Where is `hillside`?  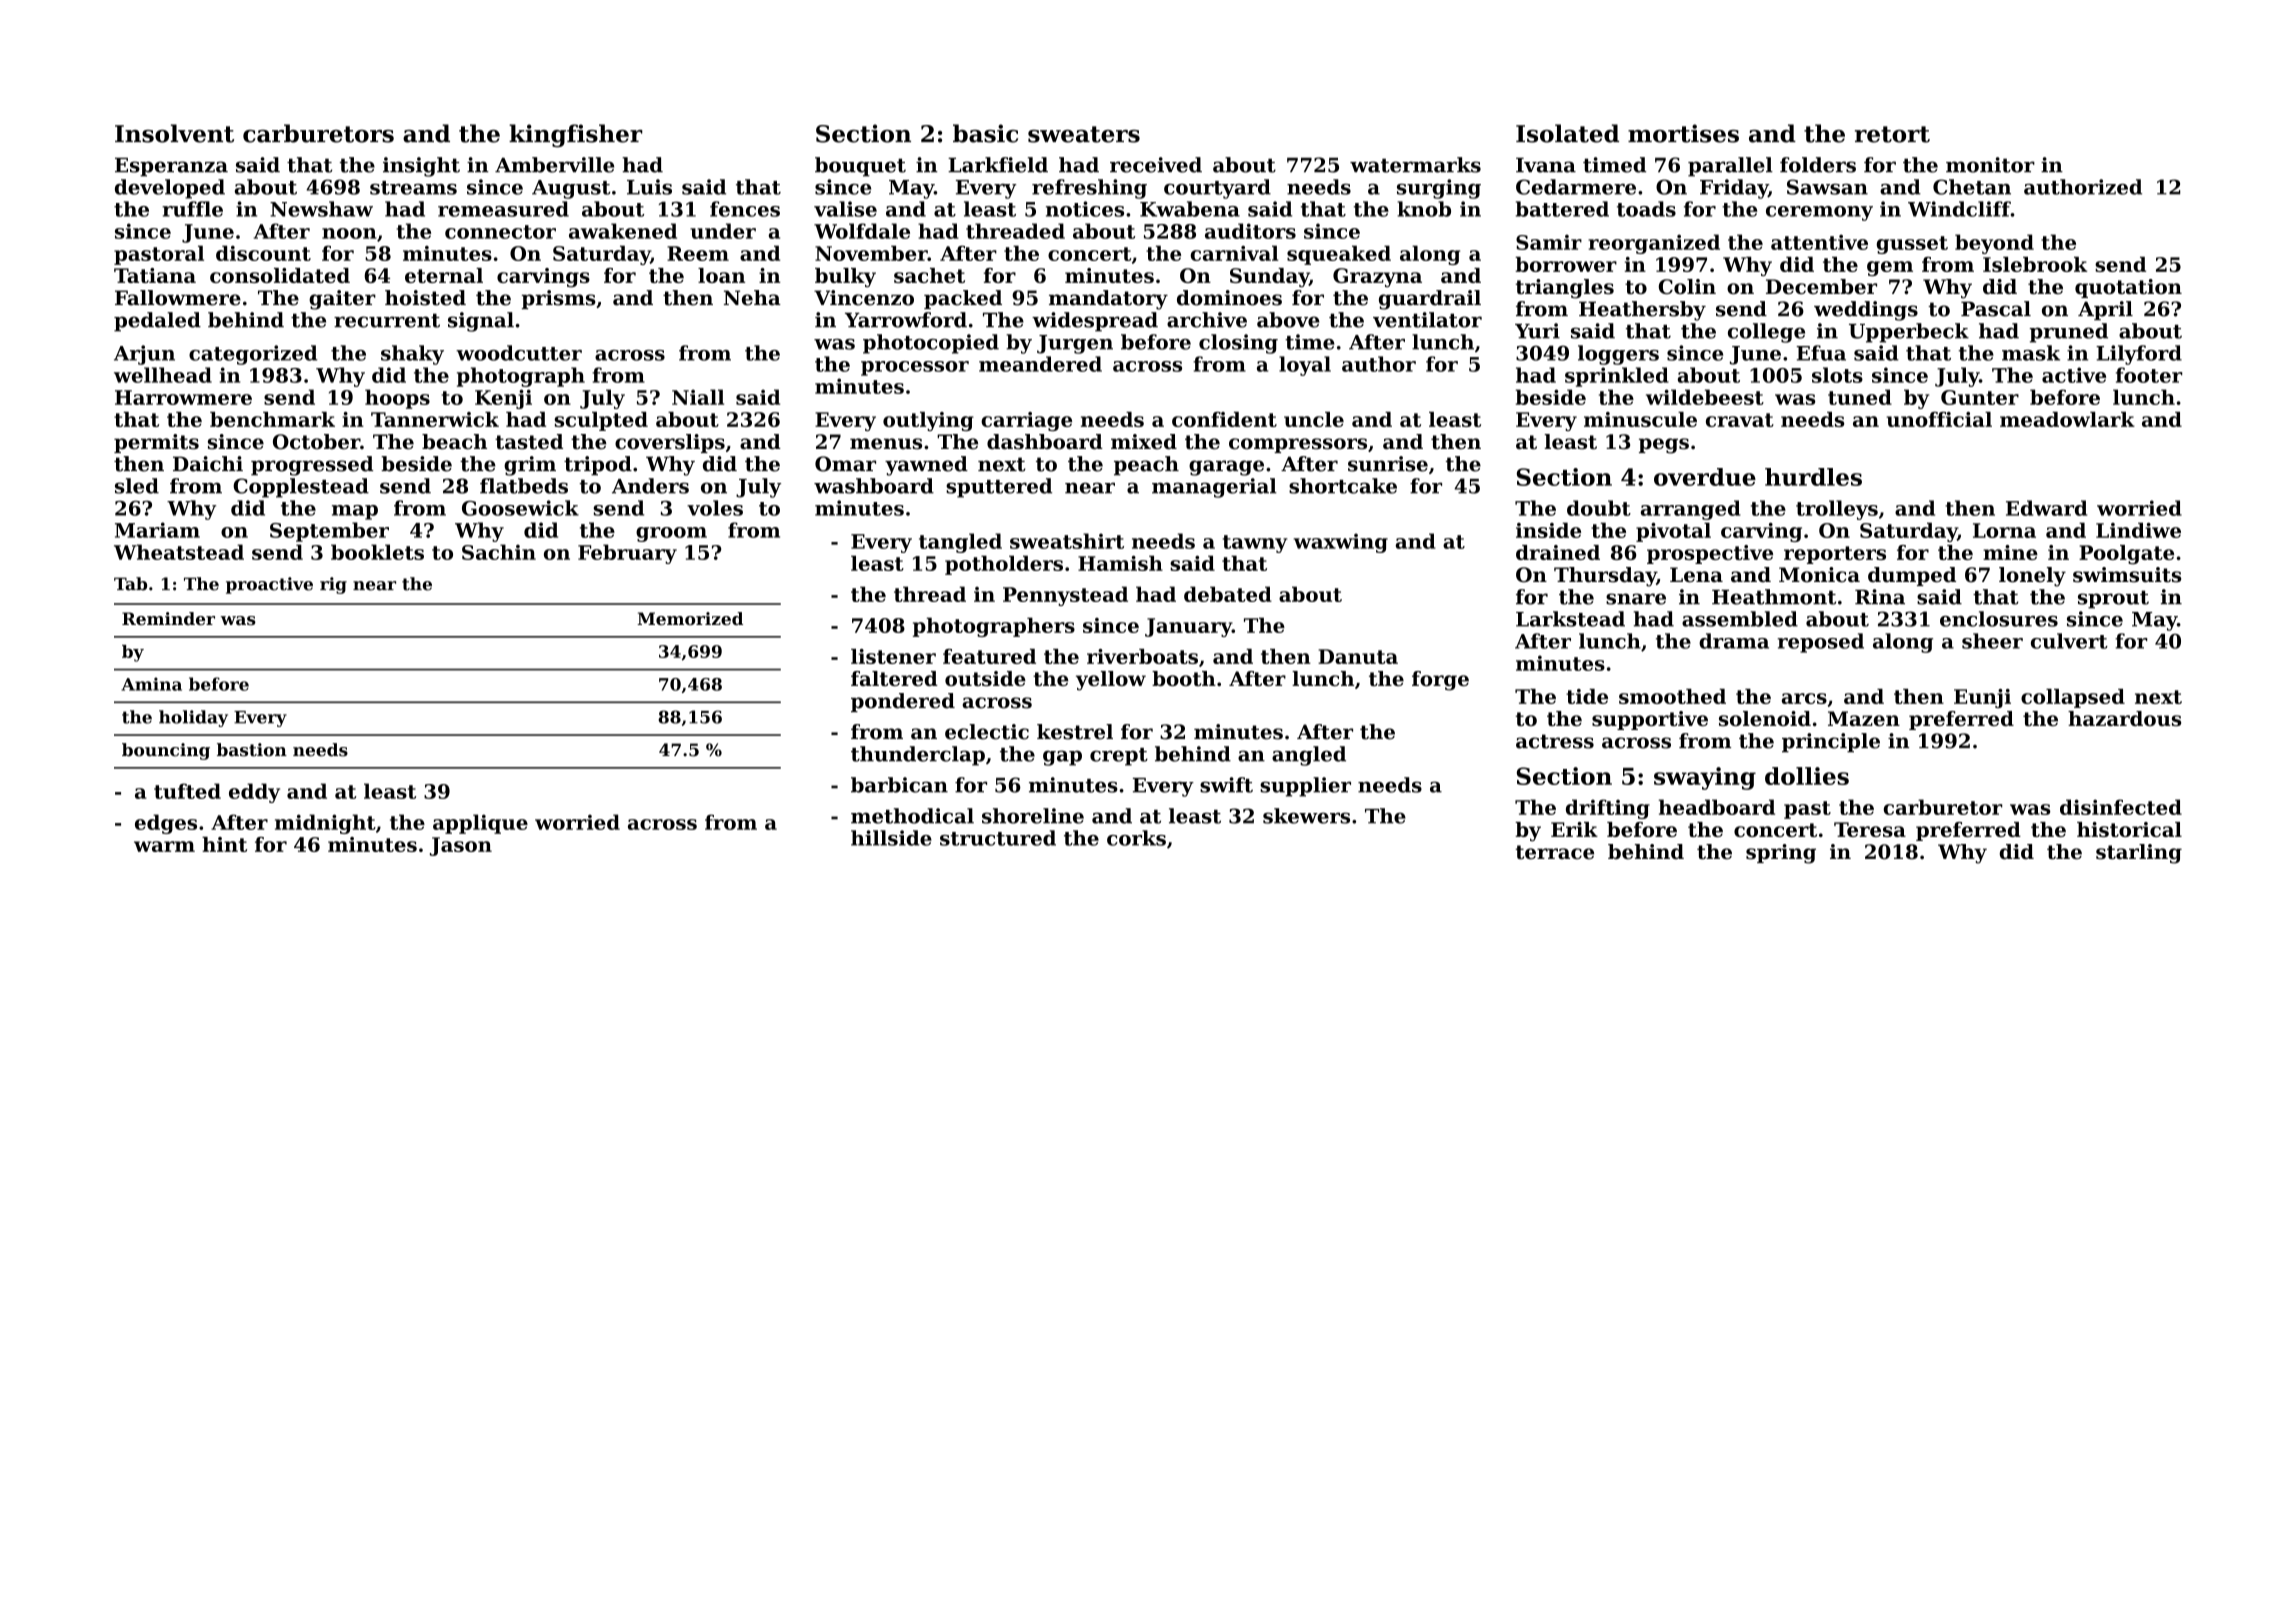 hillside is located at coordinates (891, 838).
